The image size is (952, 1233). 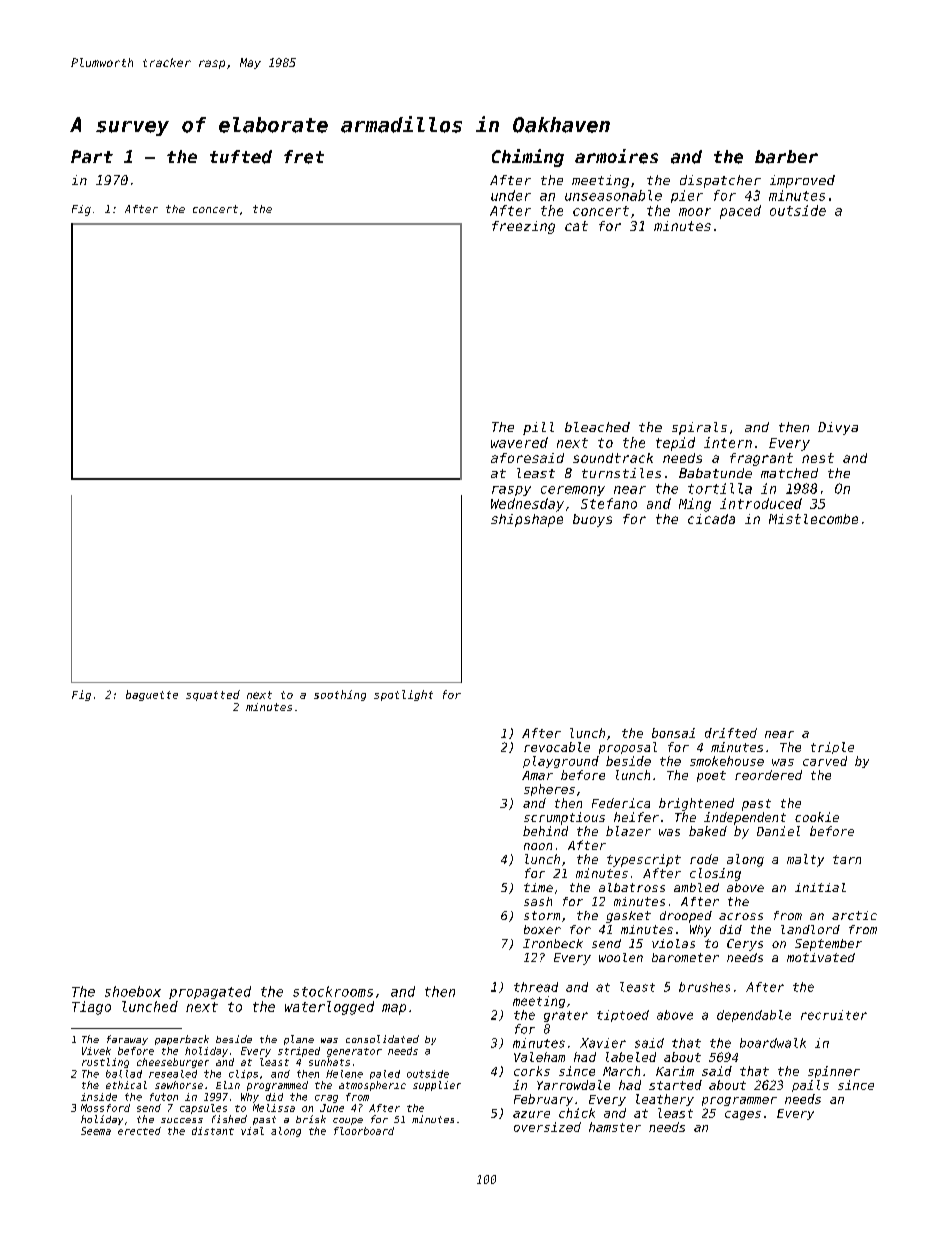 I want to click on shoebox, so click(x=133, y=991).
